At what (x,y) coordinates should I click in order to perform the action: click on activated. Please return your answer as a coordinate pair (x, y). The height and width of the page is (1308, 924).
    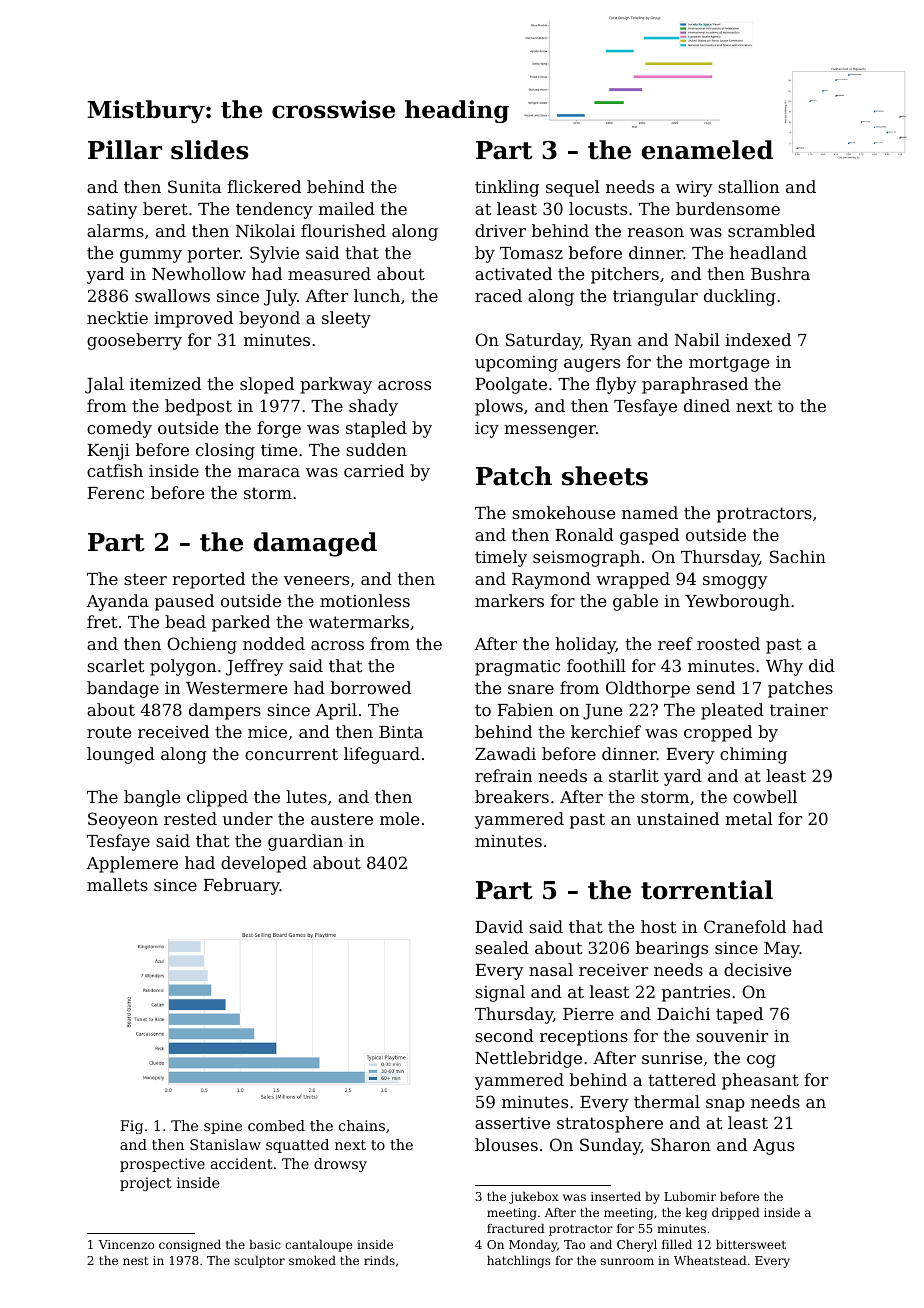
    Looking at the image, I should click on (513, 273).
